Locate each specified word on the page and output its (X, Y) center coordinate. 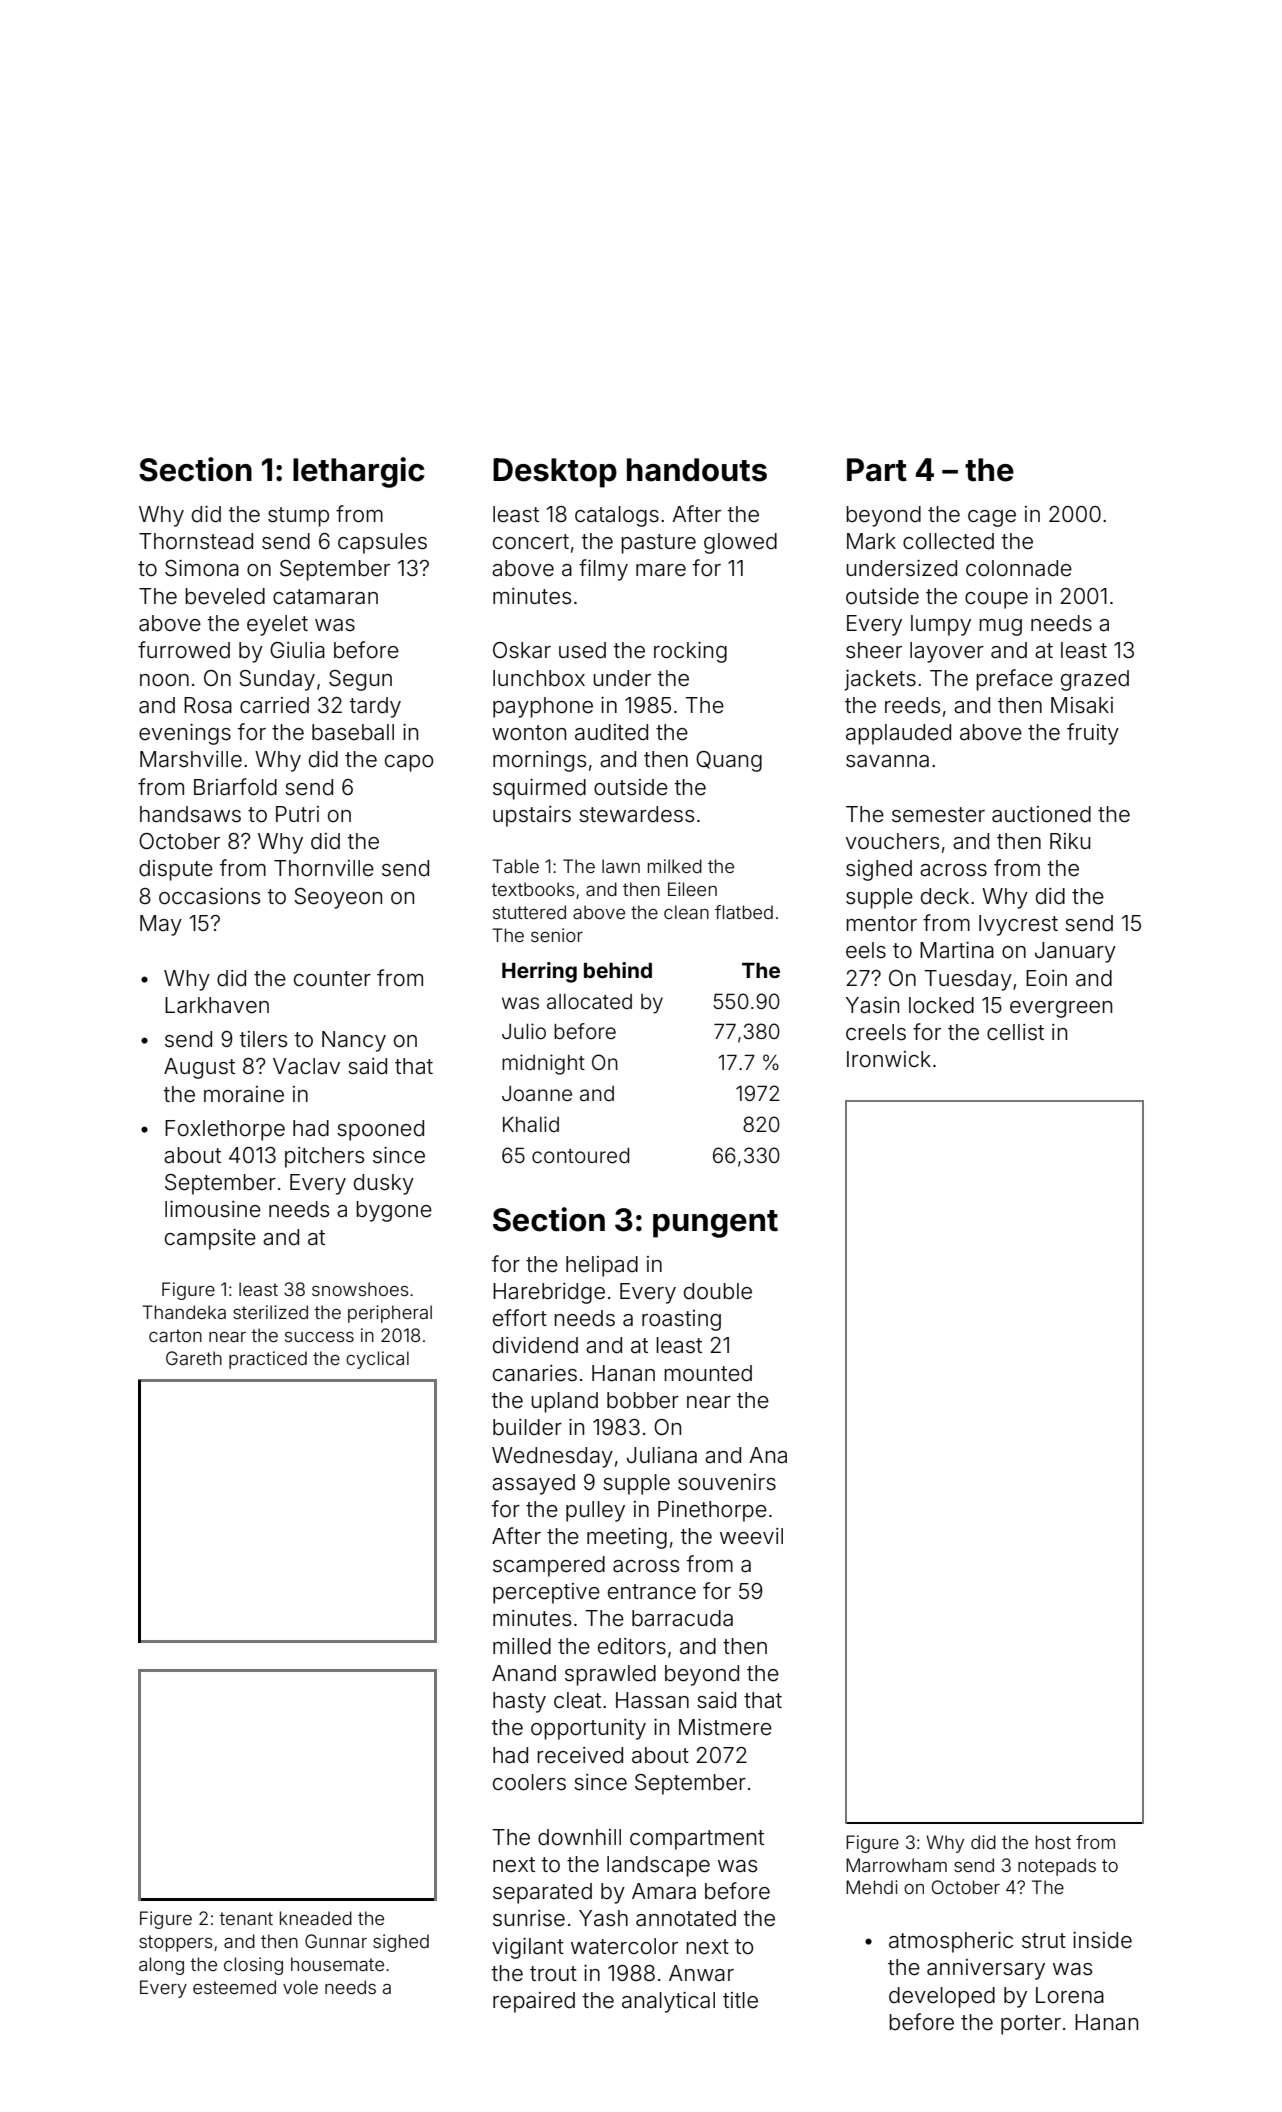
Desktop (555, 473)
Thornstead (196, 541)
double (718, 1291)
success (319, 1337)
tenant (246, 1918)
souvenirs (727, 1482)
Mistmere (725, 1727)
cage (992, 518)
